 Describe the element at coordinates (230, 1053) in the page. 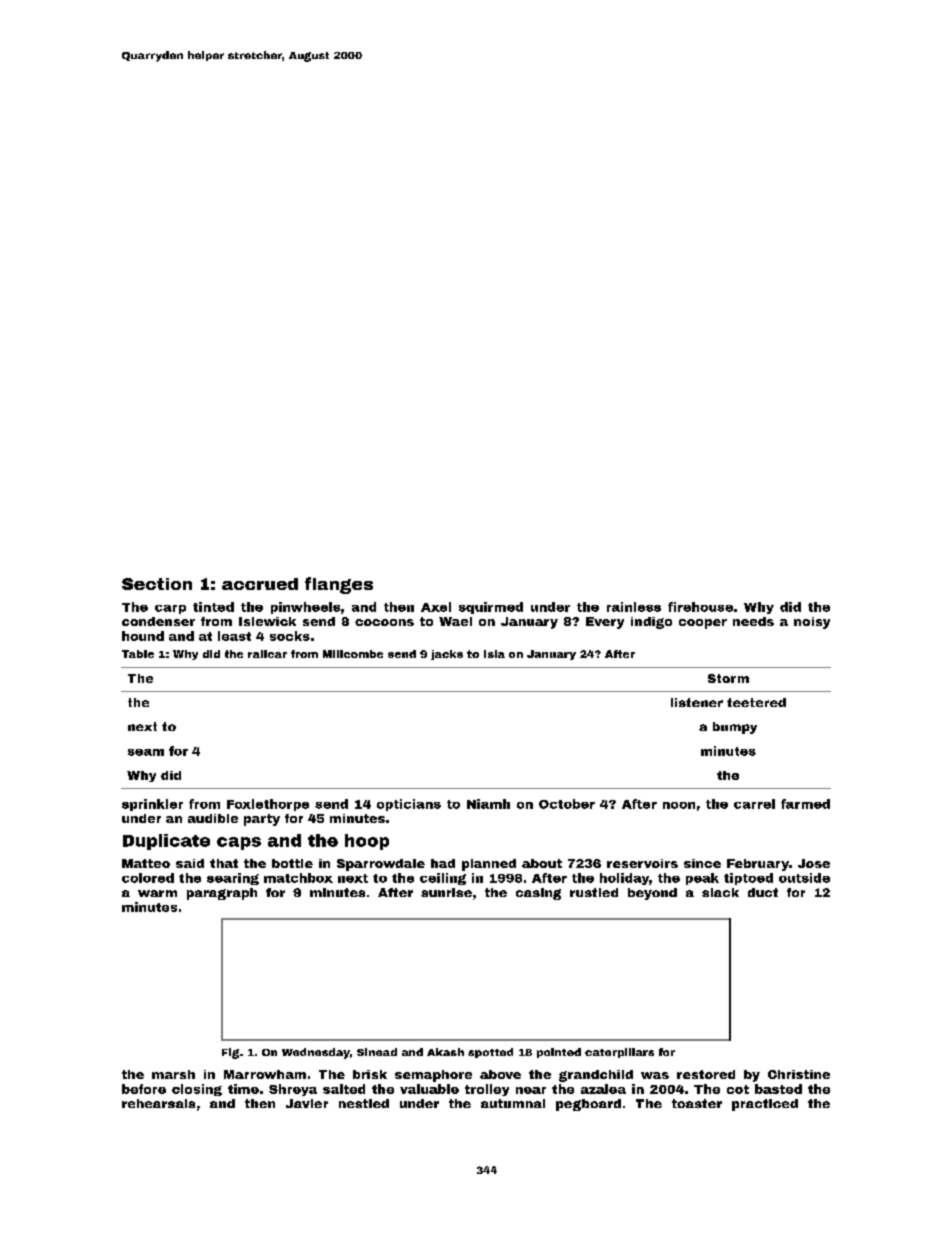

I see `Fig` at that location.
